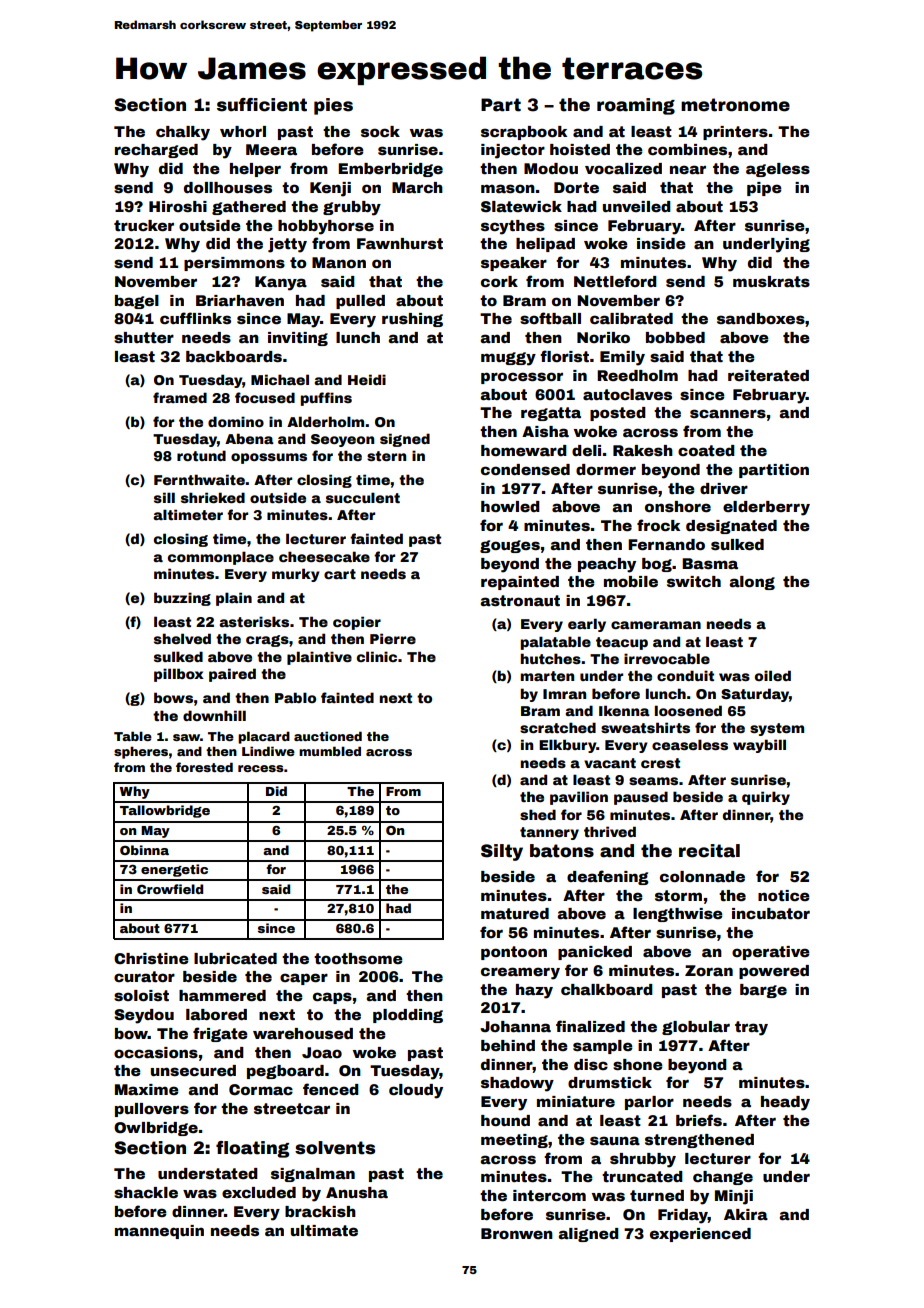  Describe the element at coordinates (510, 506) in the screenshot. I see `howled` at that location.
